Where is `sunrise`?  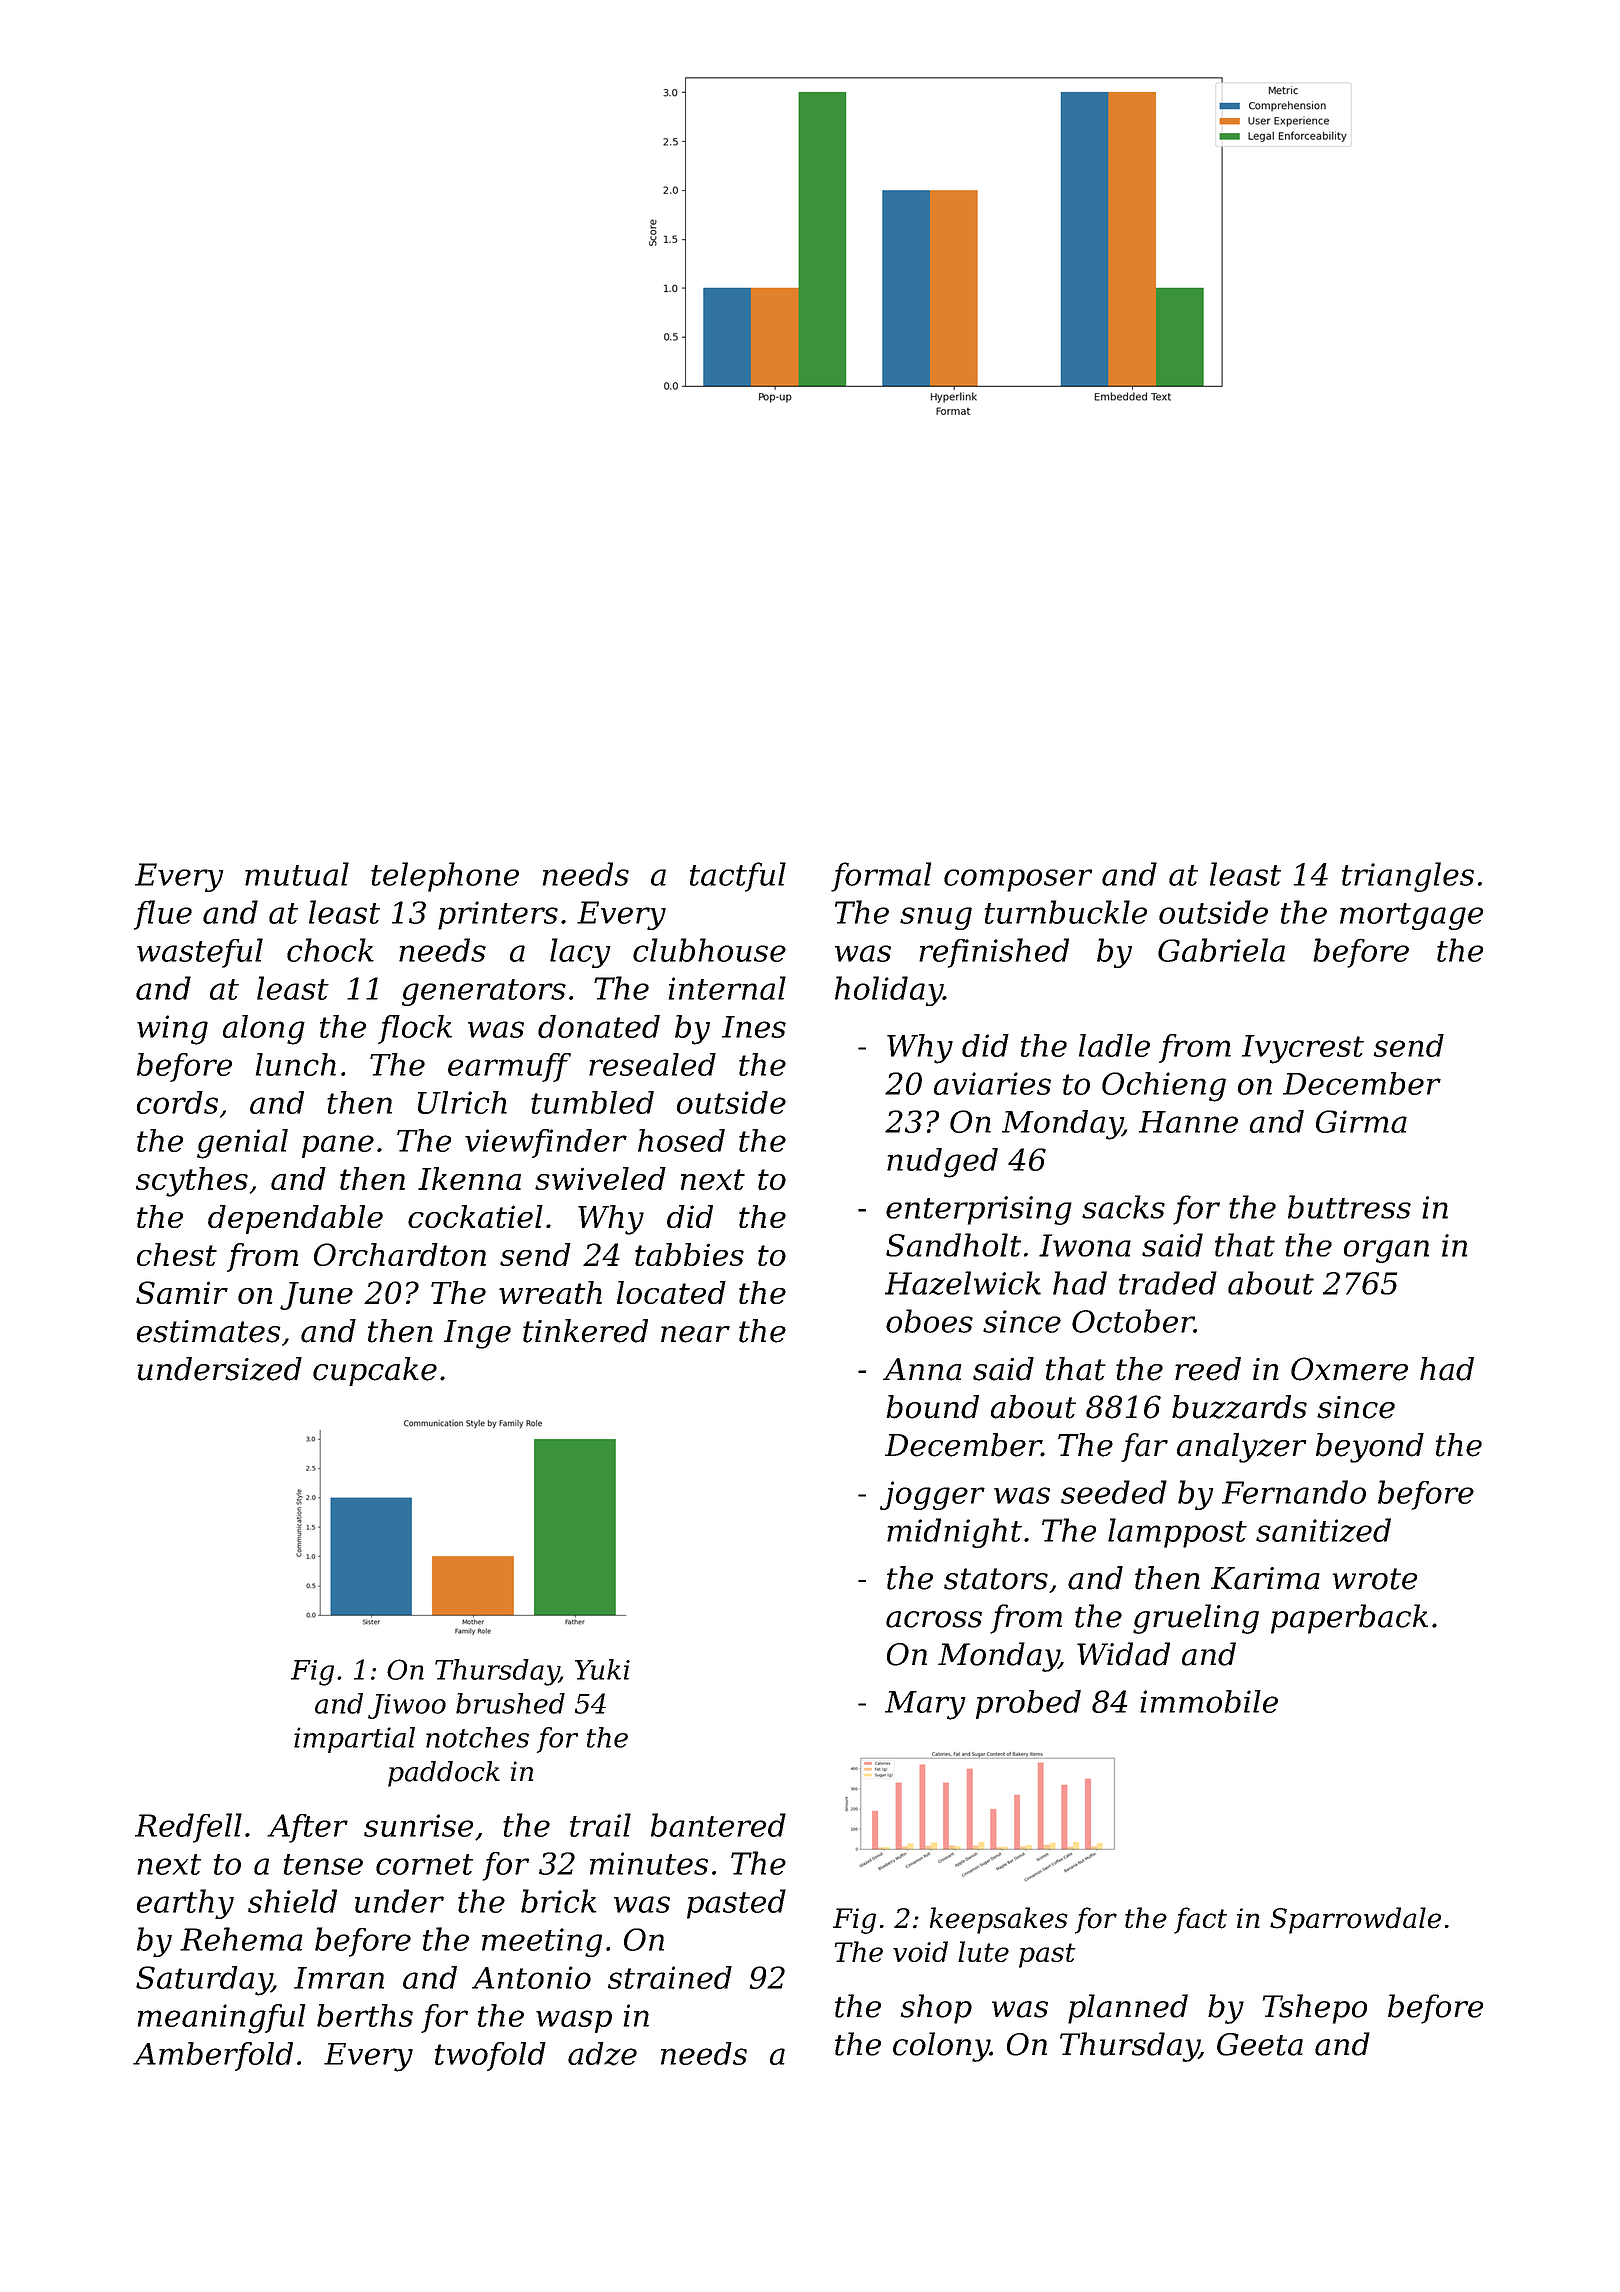 sunrise is located at coordinates (418, 1825).
